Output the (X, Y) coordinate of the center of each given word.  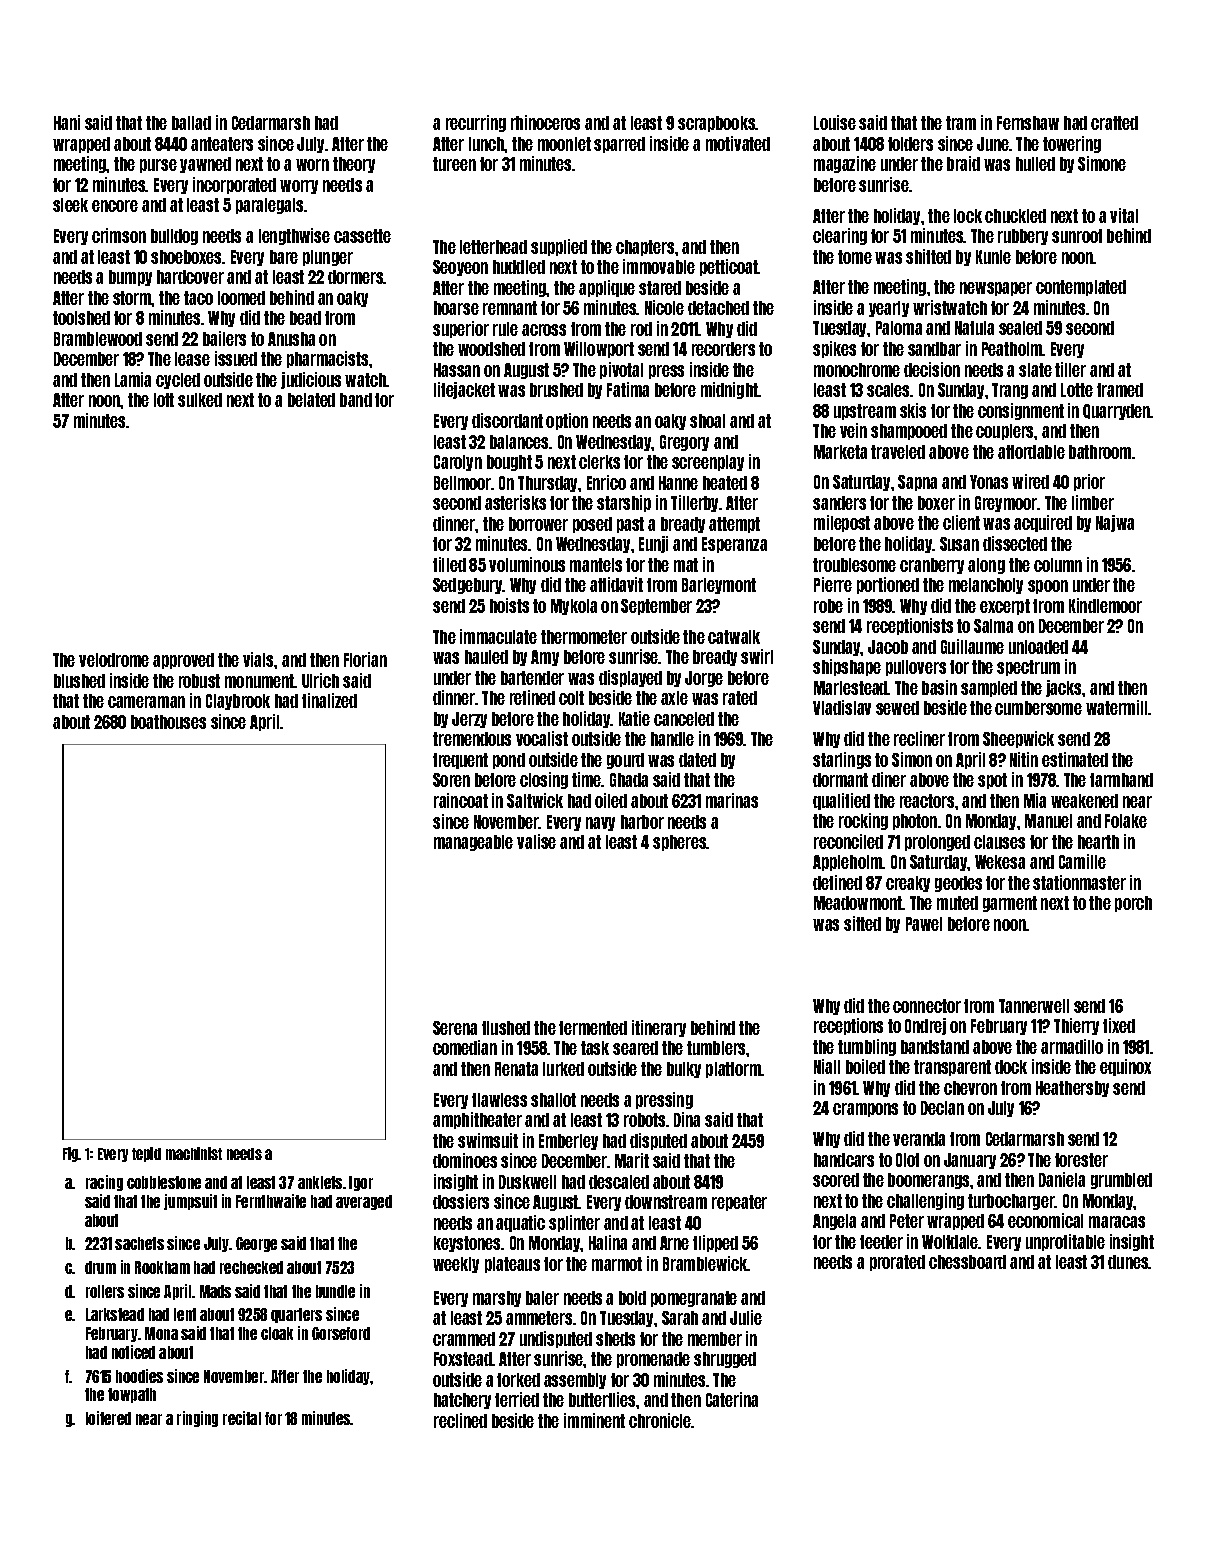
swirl (757, 656)
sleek (70, 205)
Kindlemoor (1105, 605)
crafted (1114, 123)
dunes (1128, 1262)
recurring (476, 123)
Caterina (732, 1399)
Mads (215, 1291)
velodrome (114, 660)
